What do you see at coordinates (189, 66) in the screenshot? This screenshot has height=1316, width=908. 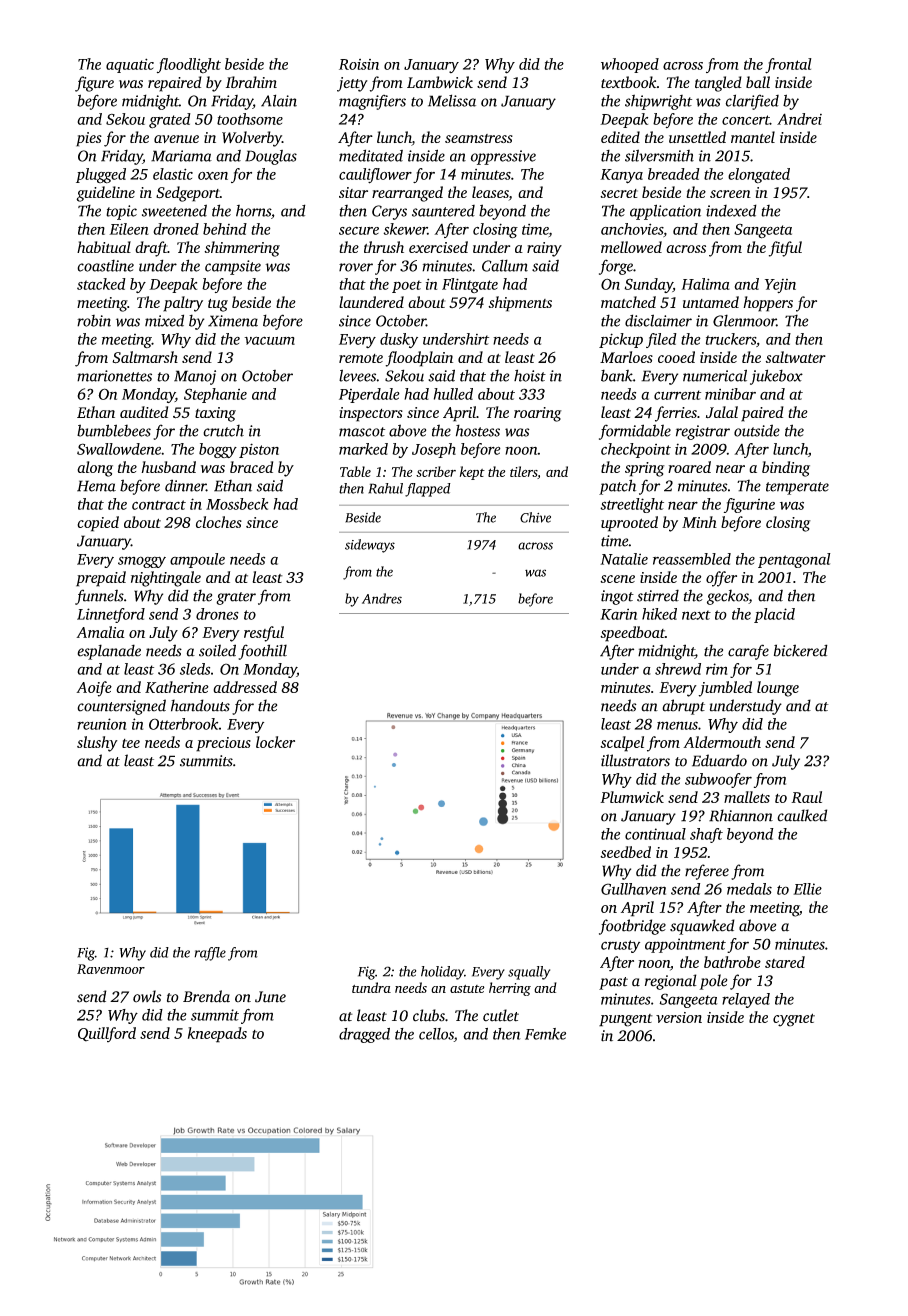 I see `floodlight` at bounding box center [189, 66].
